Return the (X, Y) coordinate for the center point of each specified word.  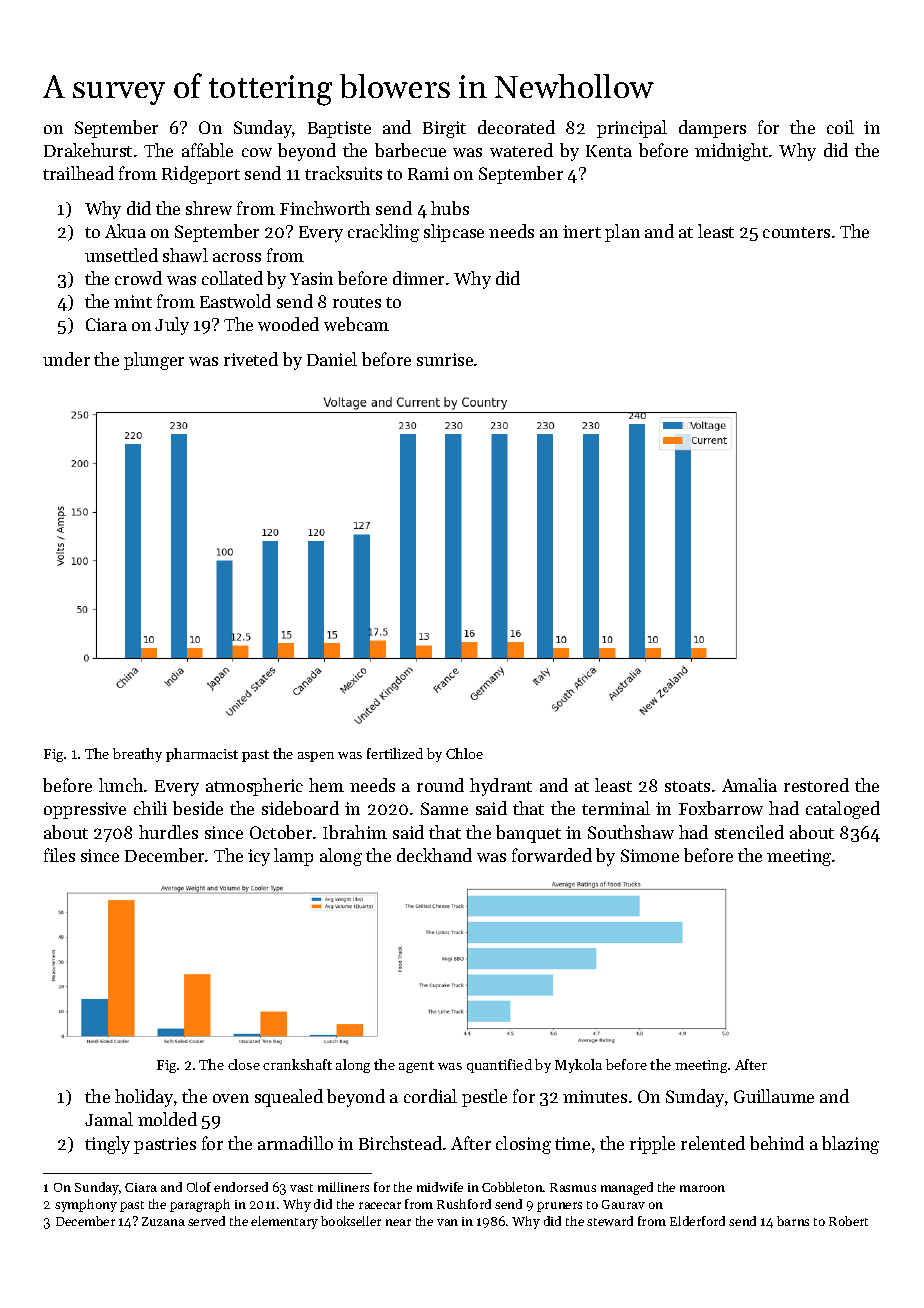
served (206, 1221)
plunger (154, 361)
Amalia (749, 785)
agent (416, 1067)
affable (207, 150)
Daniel (332, 359)
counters (796, 232)
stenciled (749, 832)
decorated (516, 127)
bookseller (351, 1221)
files (59, 855)
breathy (137, 755)
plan (622, 233)
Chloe (464, 753)
